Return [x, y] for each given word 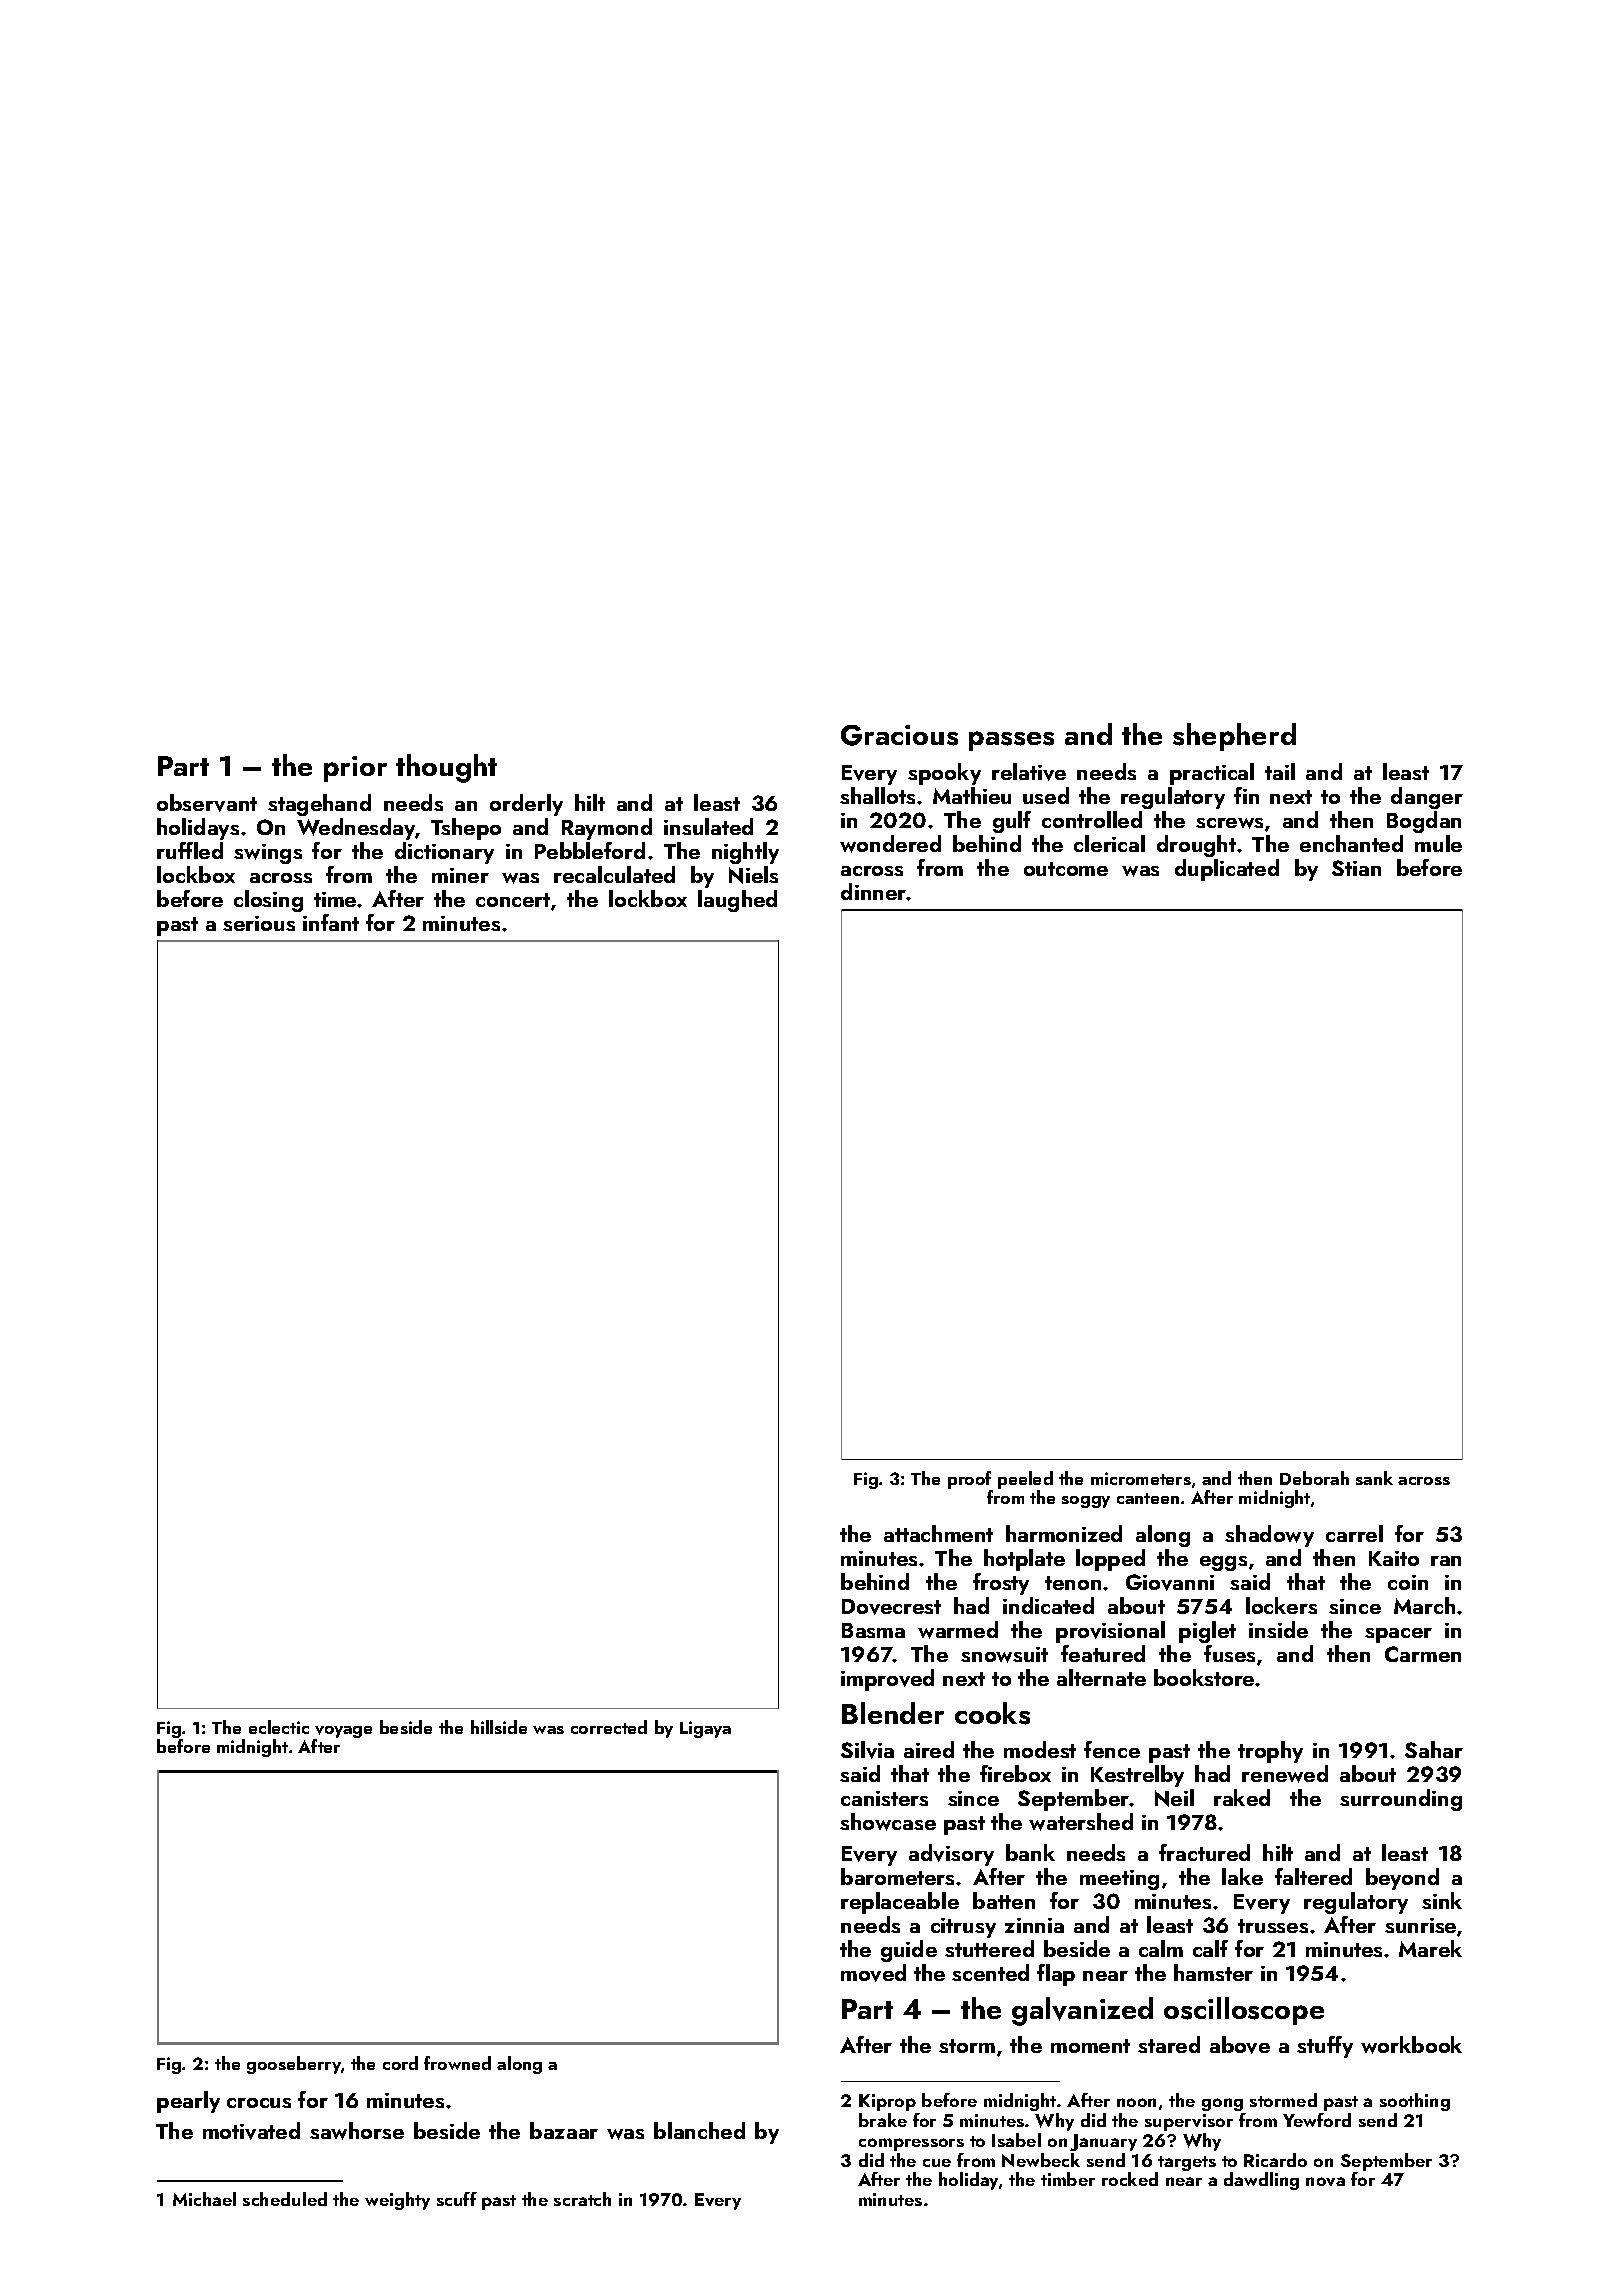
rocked [1130, 2179]
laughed [737, 901]
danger [1427, 798]
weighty [397, 2201]
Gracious [899, 735]
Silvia [867, 1750]
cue [937, 2163]
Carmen [1423, 1654]
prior [355, 769]
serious [259, 923]
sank [1374, 1478]
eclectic [279, 1727]
